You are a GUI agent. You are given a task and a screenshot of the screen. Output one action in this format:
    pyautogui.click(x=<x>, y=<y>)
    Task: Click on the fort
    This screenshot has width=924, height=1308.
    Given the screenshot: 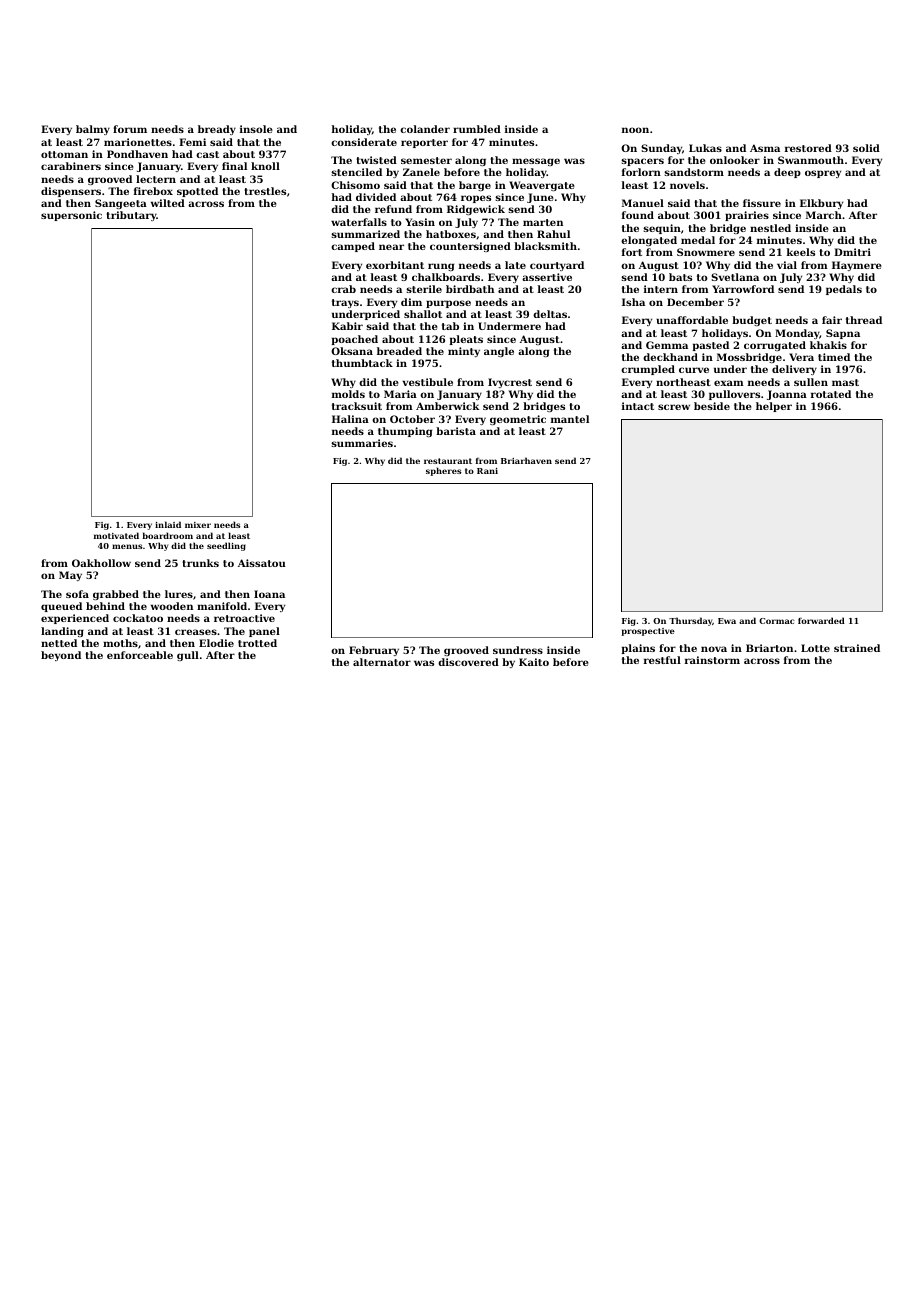 What is the action you would take?
    pyautogui.click(x=632, y=252)
